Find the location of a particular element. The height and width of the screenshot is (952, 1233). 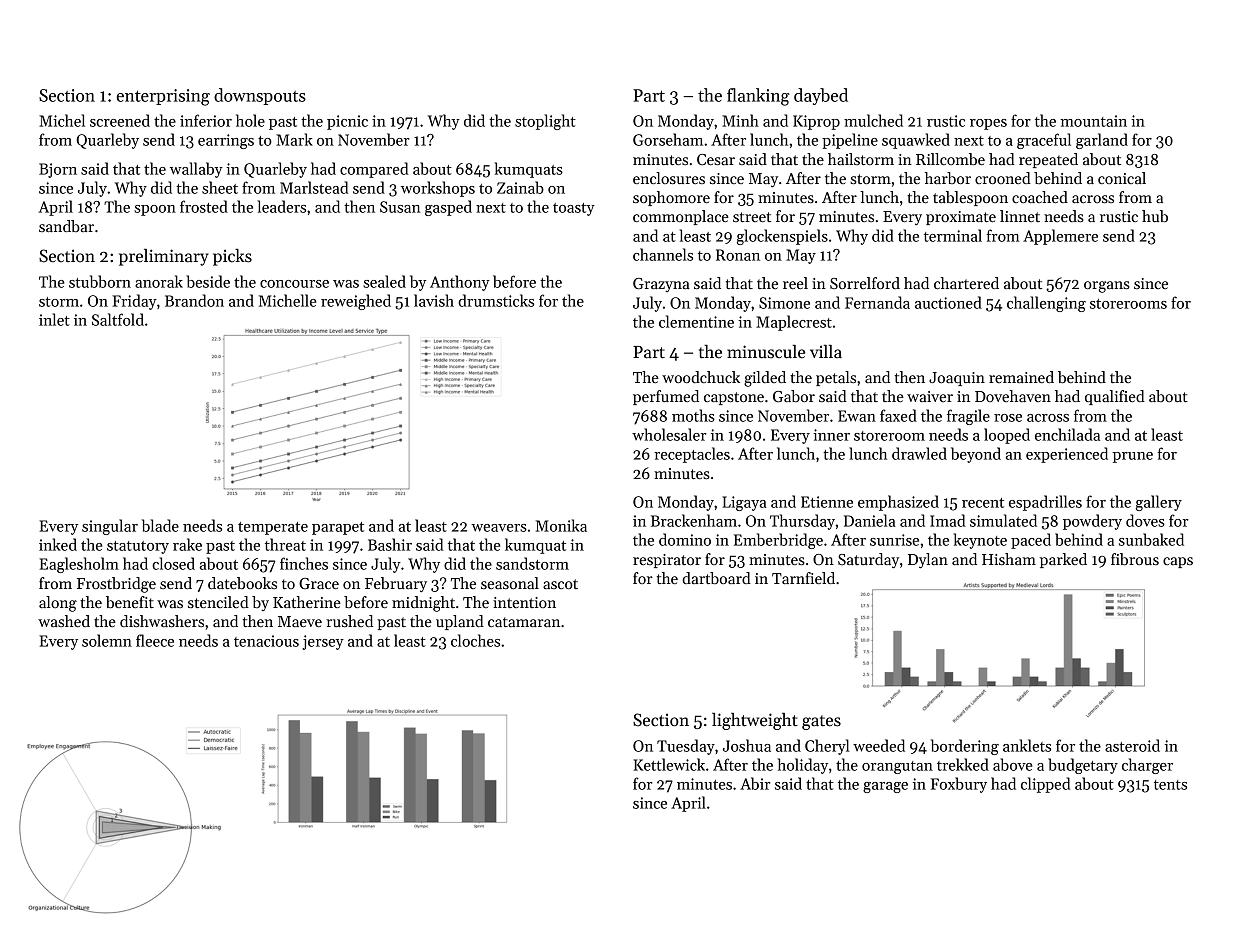

Anthony is located at coordinates (460, 283).
